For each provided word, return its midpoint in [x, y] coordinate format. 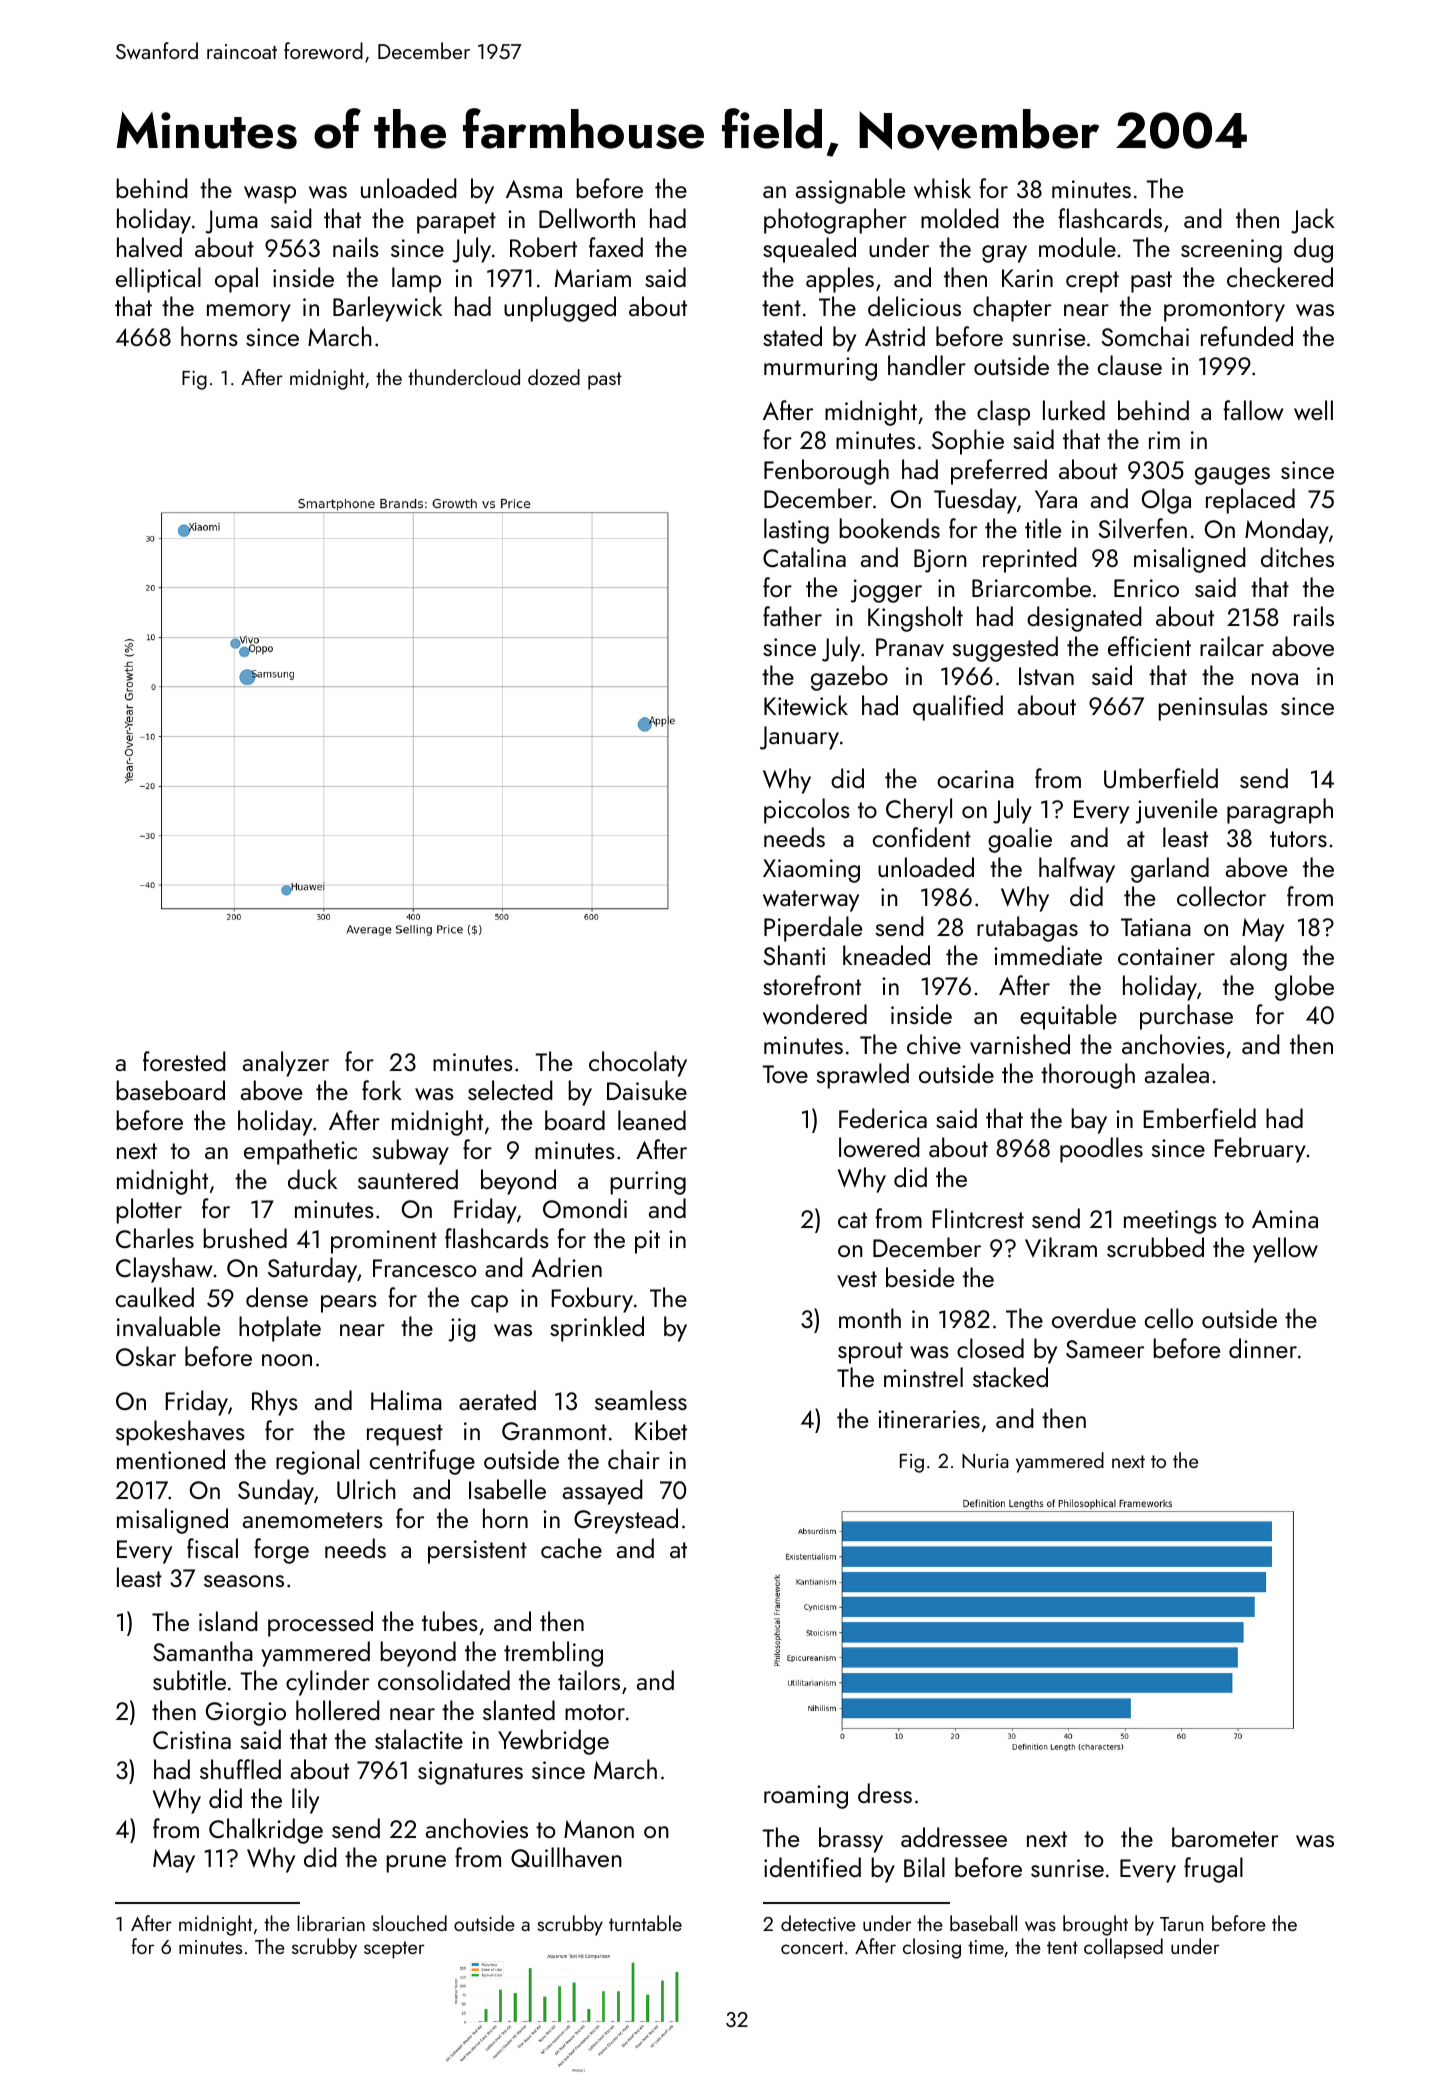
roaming [806, 1797]
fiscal [212, 1548]
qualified [958, 708]
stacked [1010, 1377]
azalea [1177, 1073]
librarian [331, 1923]
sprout [870, 1353]
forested [184, 1061]
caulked [155, 1297]
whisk [942, 188]
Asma [534, 189]
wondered [815, 1014]
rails [1314, 616]
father [792, 616]
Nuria [985, 1460]
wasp [270, 195]
